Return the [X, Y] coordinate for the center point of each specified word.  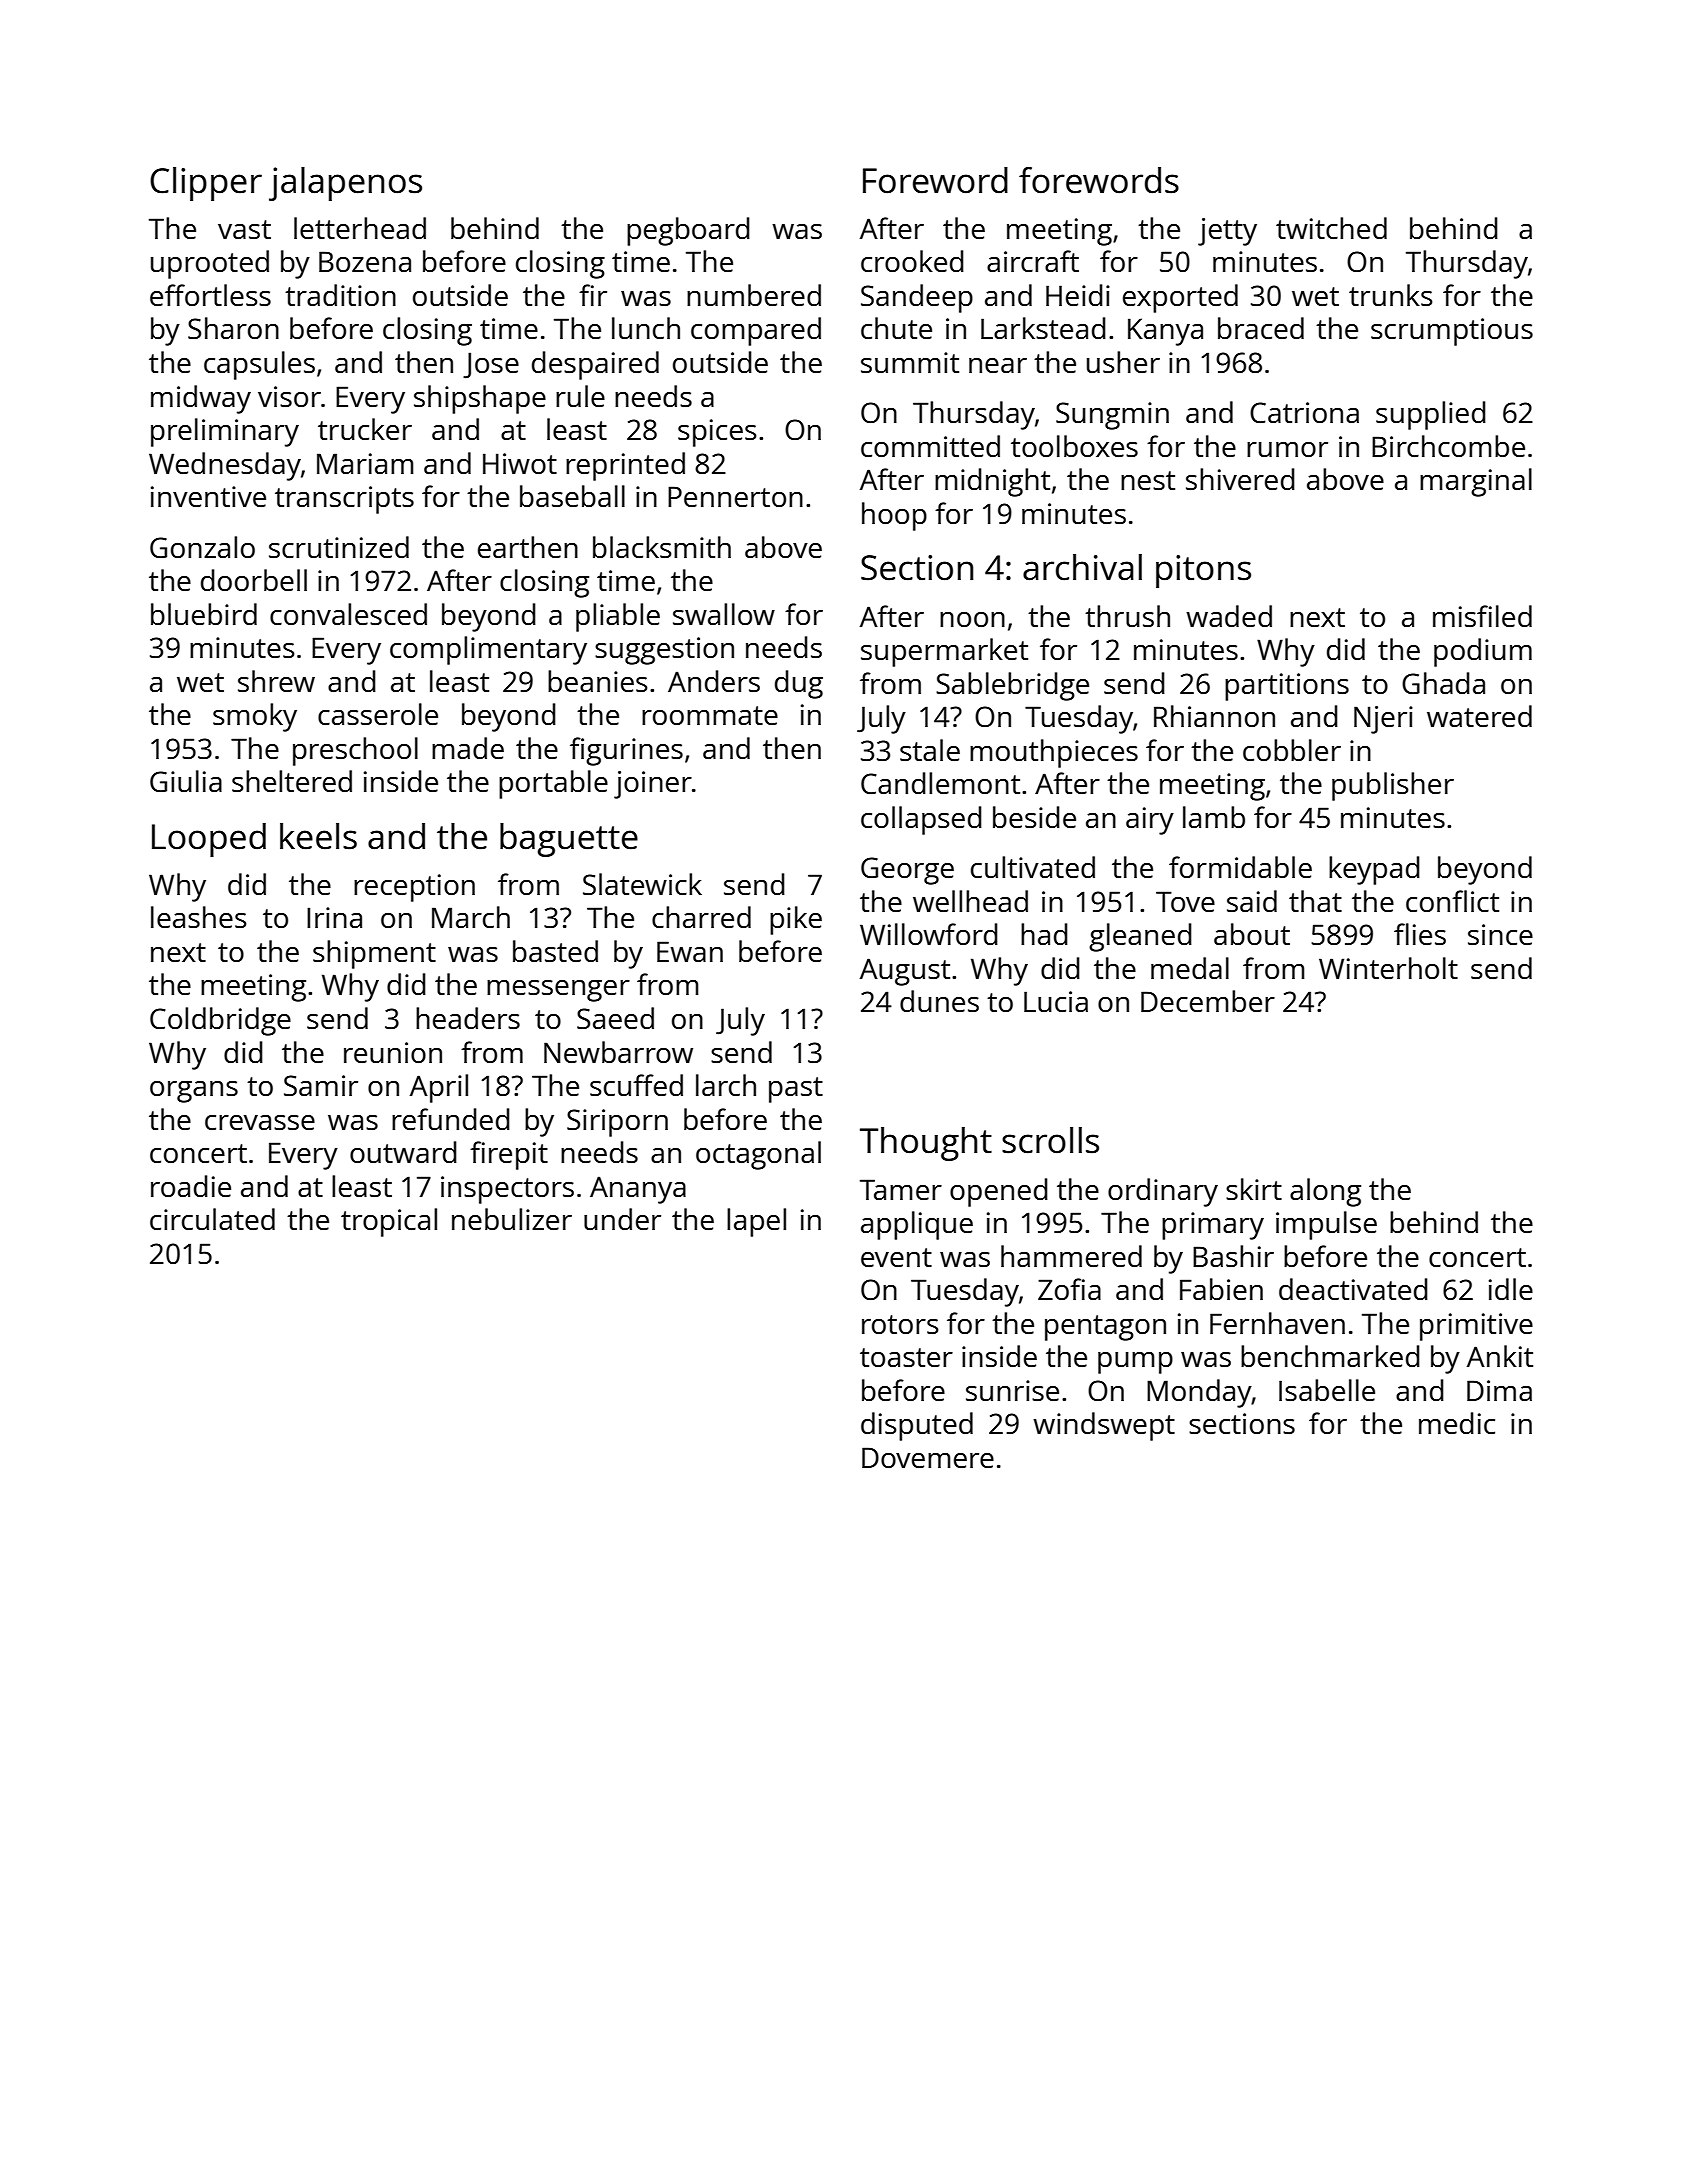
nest [1148, 480]
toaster [906, 1357]
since [1500, 934]
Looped [209, 840]
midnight [992, 482]
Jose [491, 365]
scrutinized [339, 547]
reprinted [625, 466]
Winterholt [1388, 968]
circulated [212, 1219]
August [905, 972]
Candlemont [940, 783]
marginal [1476, 482]
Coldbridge [220, 1021]
